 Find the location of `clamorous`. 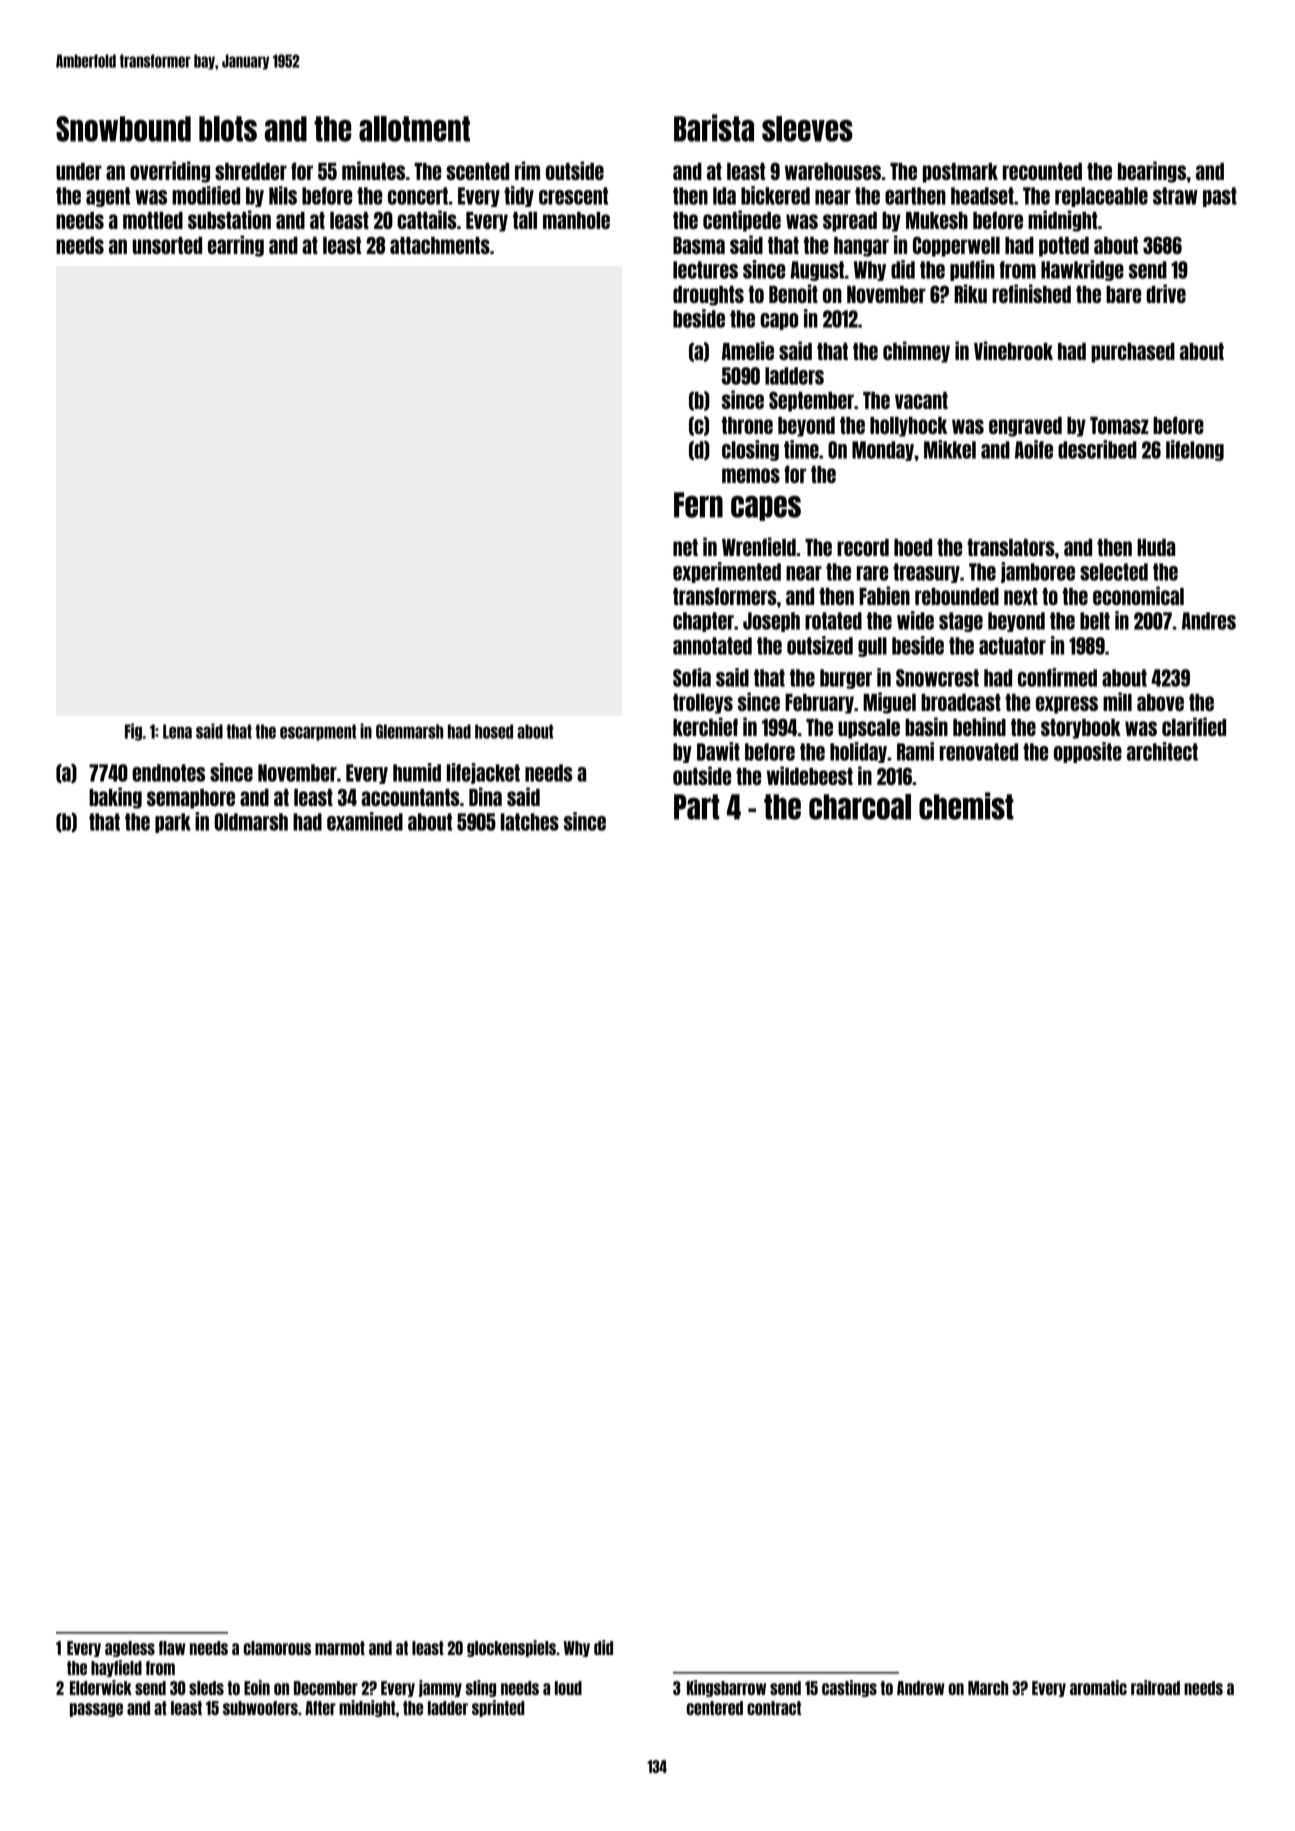

clamorous is located at coordinates (277, 1648).
